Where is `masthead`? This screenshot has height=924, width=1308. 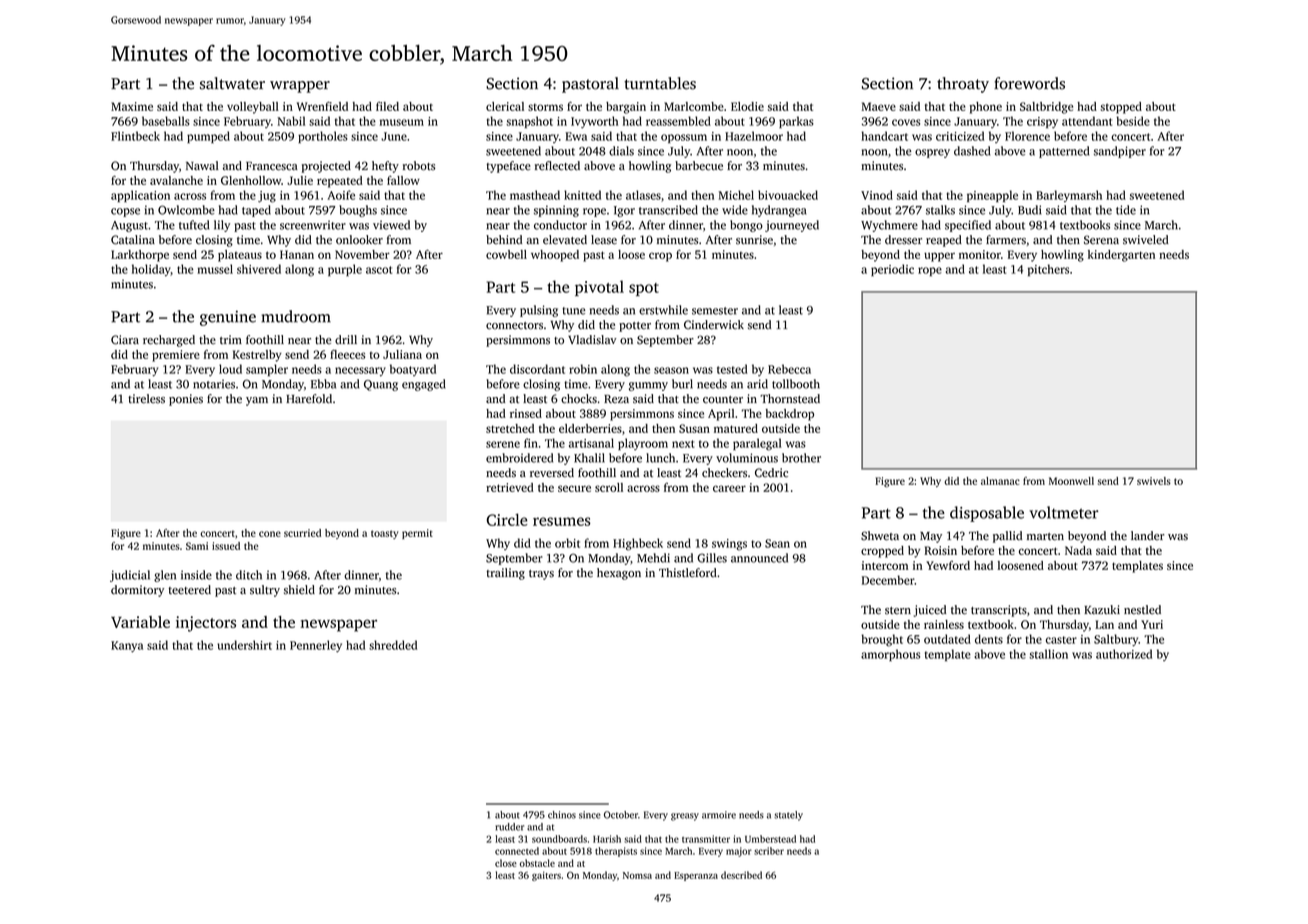 masthead is located at coordinates (535, 195).
